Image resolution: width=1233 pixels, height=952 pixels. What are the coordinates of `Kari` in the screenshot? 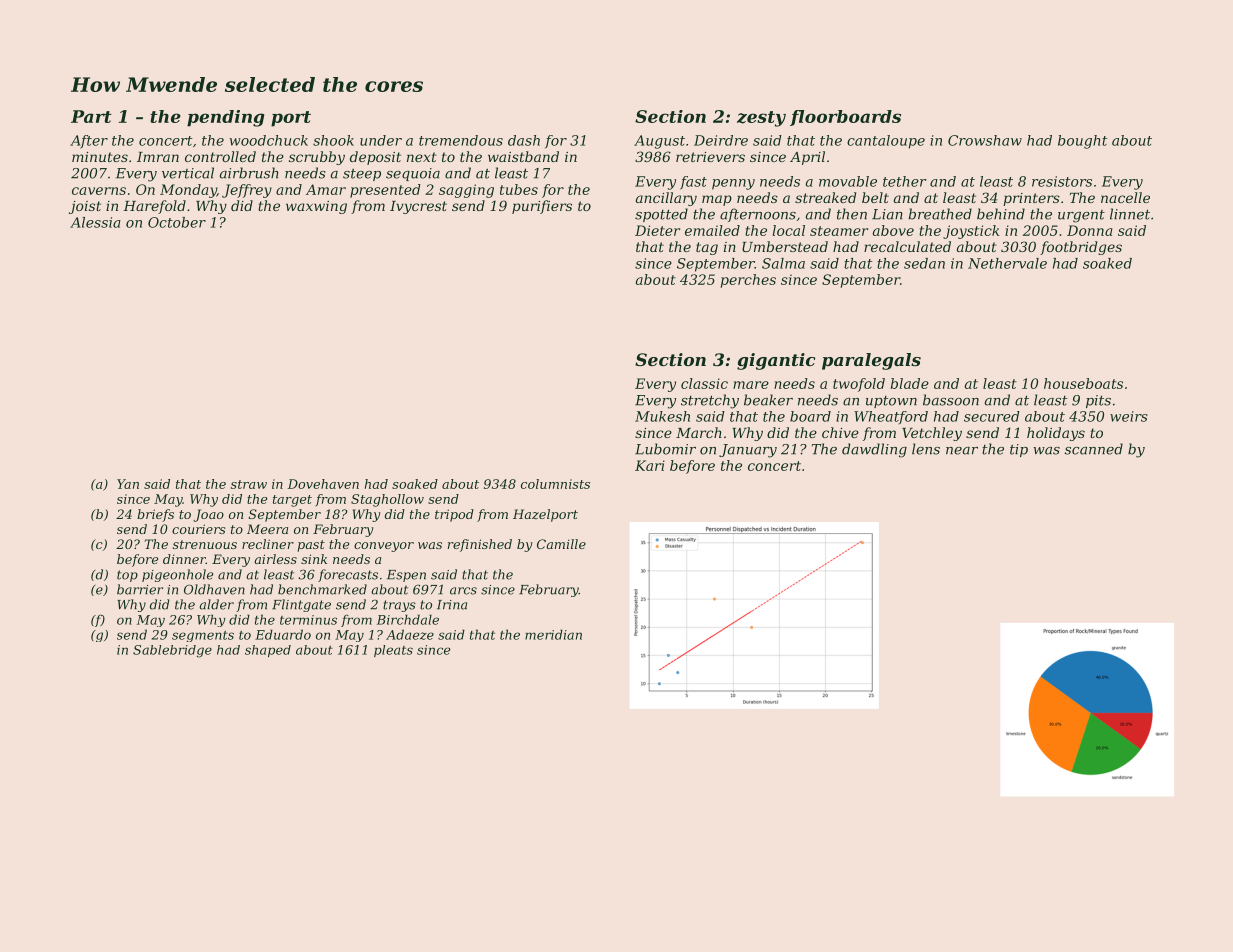 It's located at (650, 465).
